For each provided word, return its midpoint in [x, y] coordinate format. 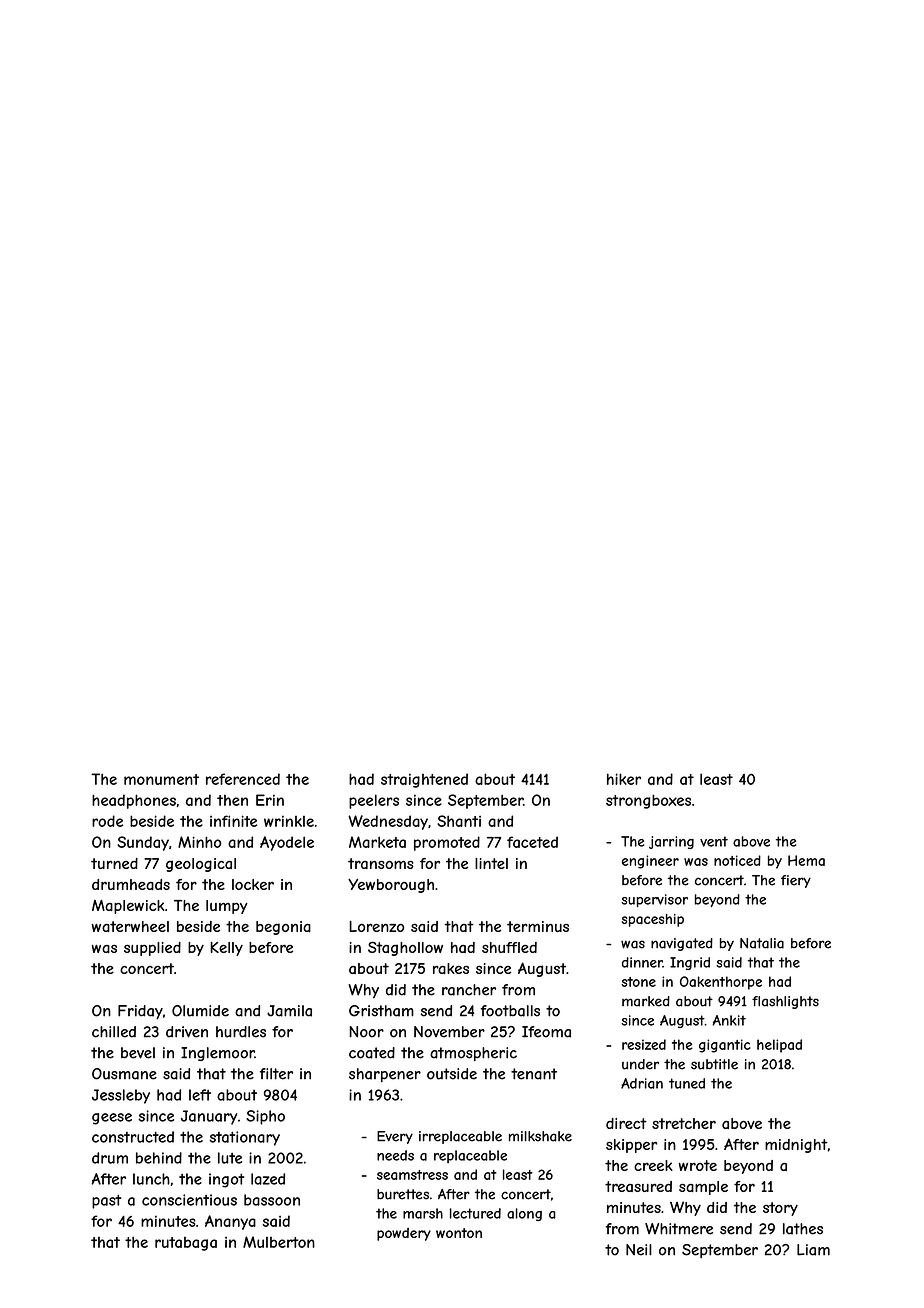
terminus [538, 926]
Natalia [762, 943]
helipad [779, 1046]
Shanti [459, 821]
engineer [650, 862]
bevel [138, 1053]
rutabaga [186, 1244]
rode [107, 821]
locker [253, 884]
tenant [534, 1074]
